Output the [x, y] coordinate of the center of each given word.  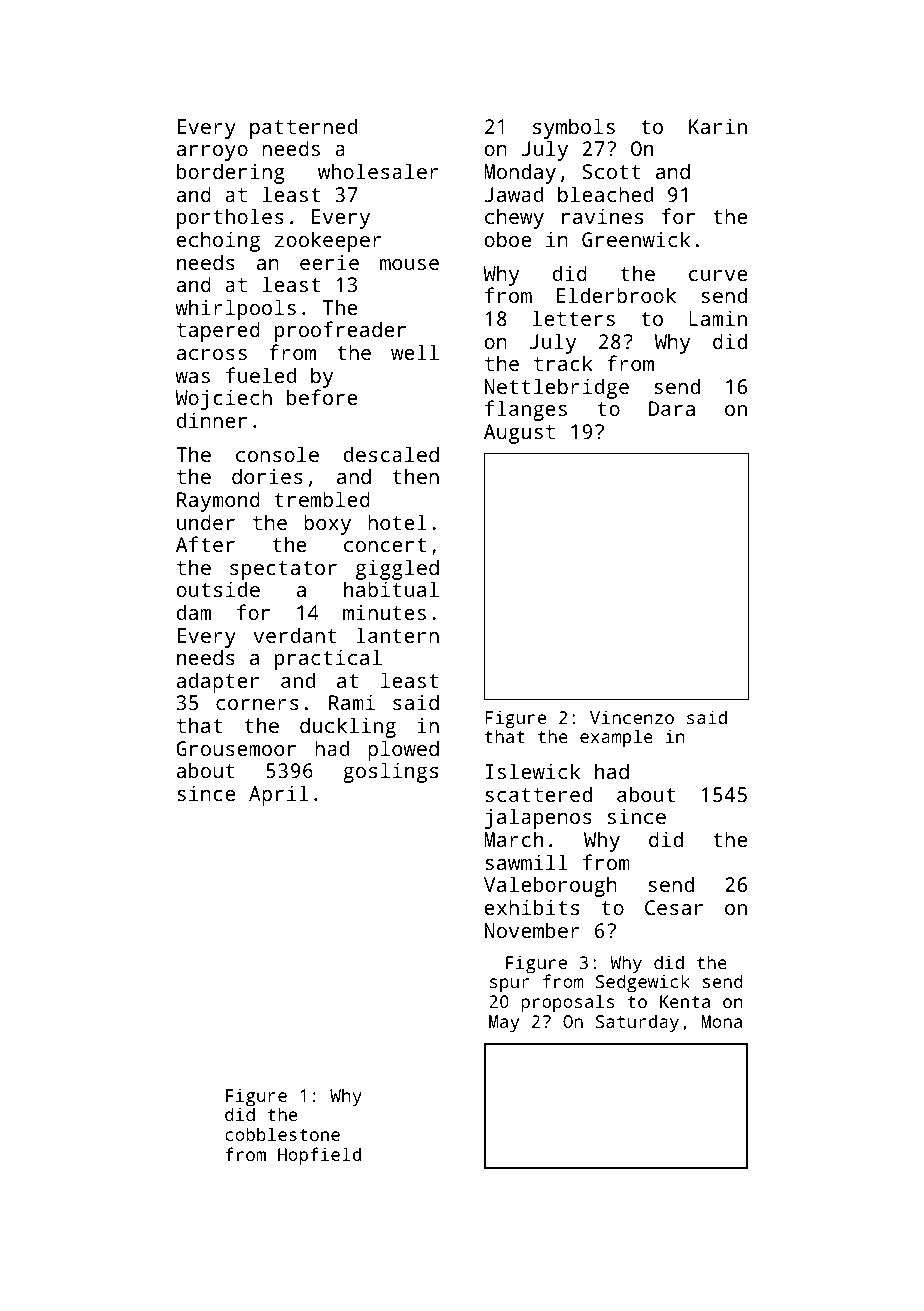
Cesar [674, 907]
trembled [322, 499]
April [279, 795]
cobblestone [282, 1134]
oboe [507, 239]
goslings [390, 772]
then [416, 476]
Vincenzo [632, 717]
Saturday [637, 1023]
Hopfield [319, 1156]
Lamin [718, 318]
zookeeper [328, 241]
